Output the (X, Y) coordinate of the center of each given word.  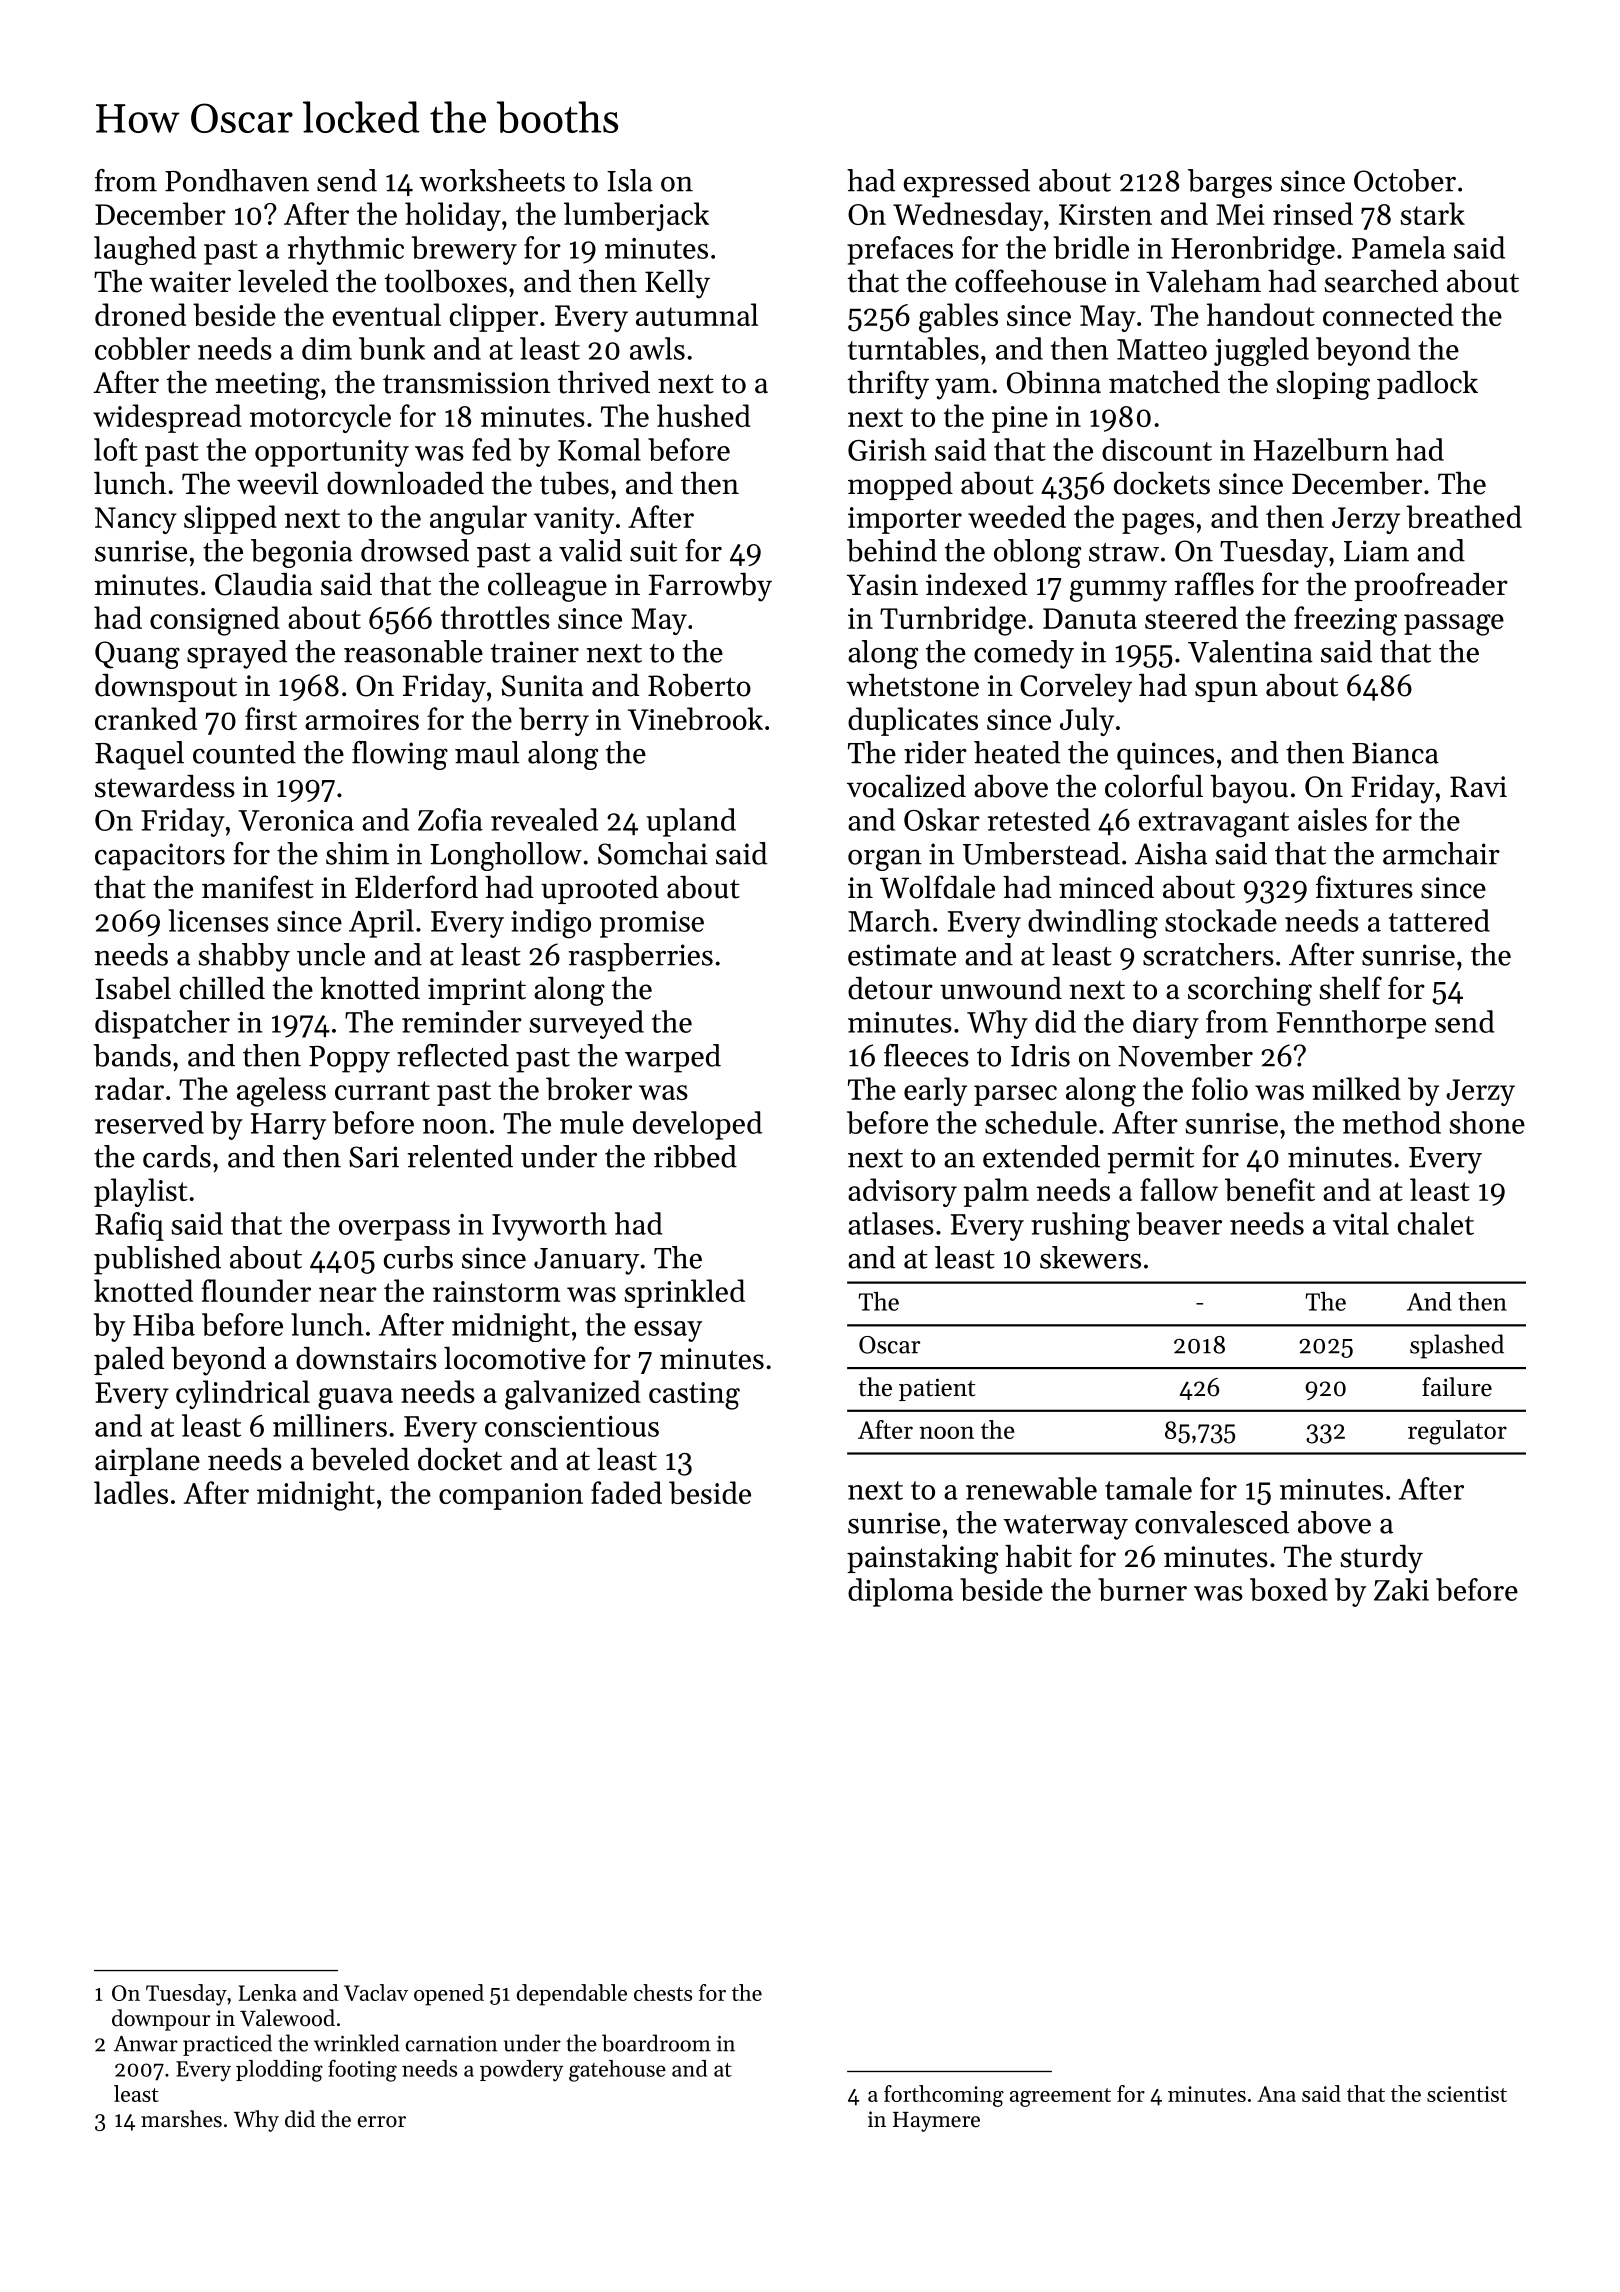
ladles (131, 1492)
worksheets (492, 180)
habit (1038, 1556)
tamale (1148, 1488)
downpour (161, 2020)
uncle (331, 954)
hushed (704, 415)
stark (1432, 213)
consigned (215, 621)
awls (657, 348)
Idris (1040, 1055)
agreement (1060, 2097)
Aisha (1171, 853)
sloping (1323, 385)
